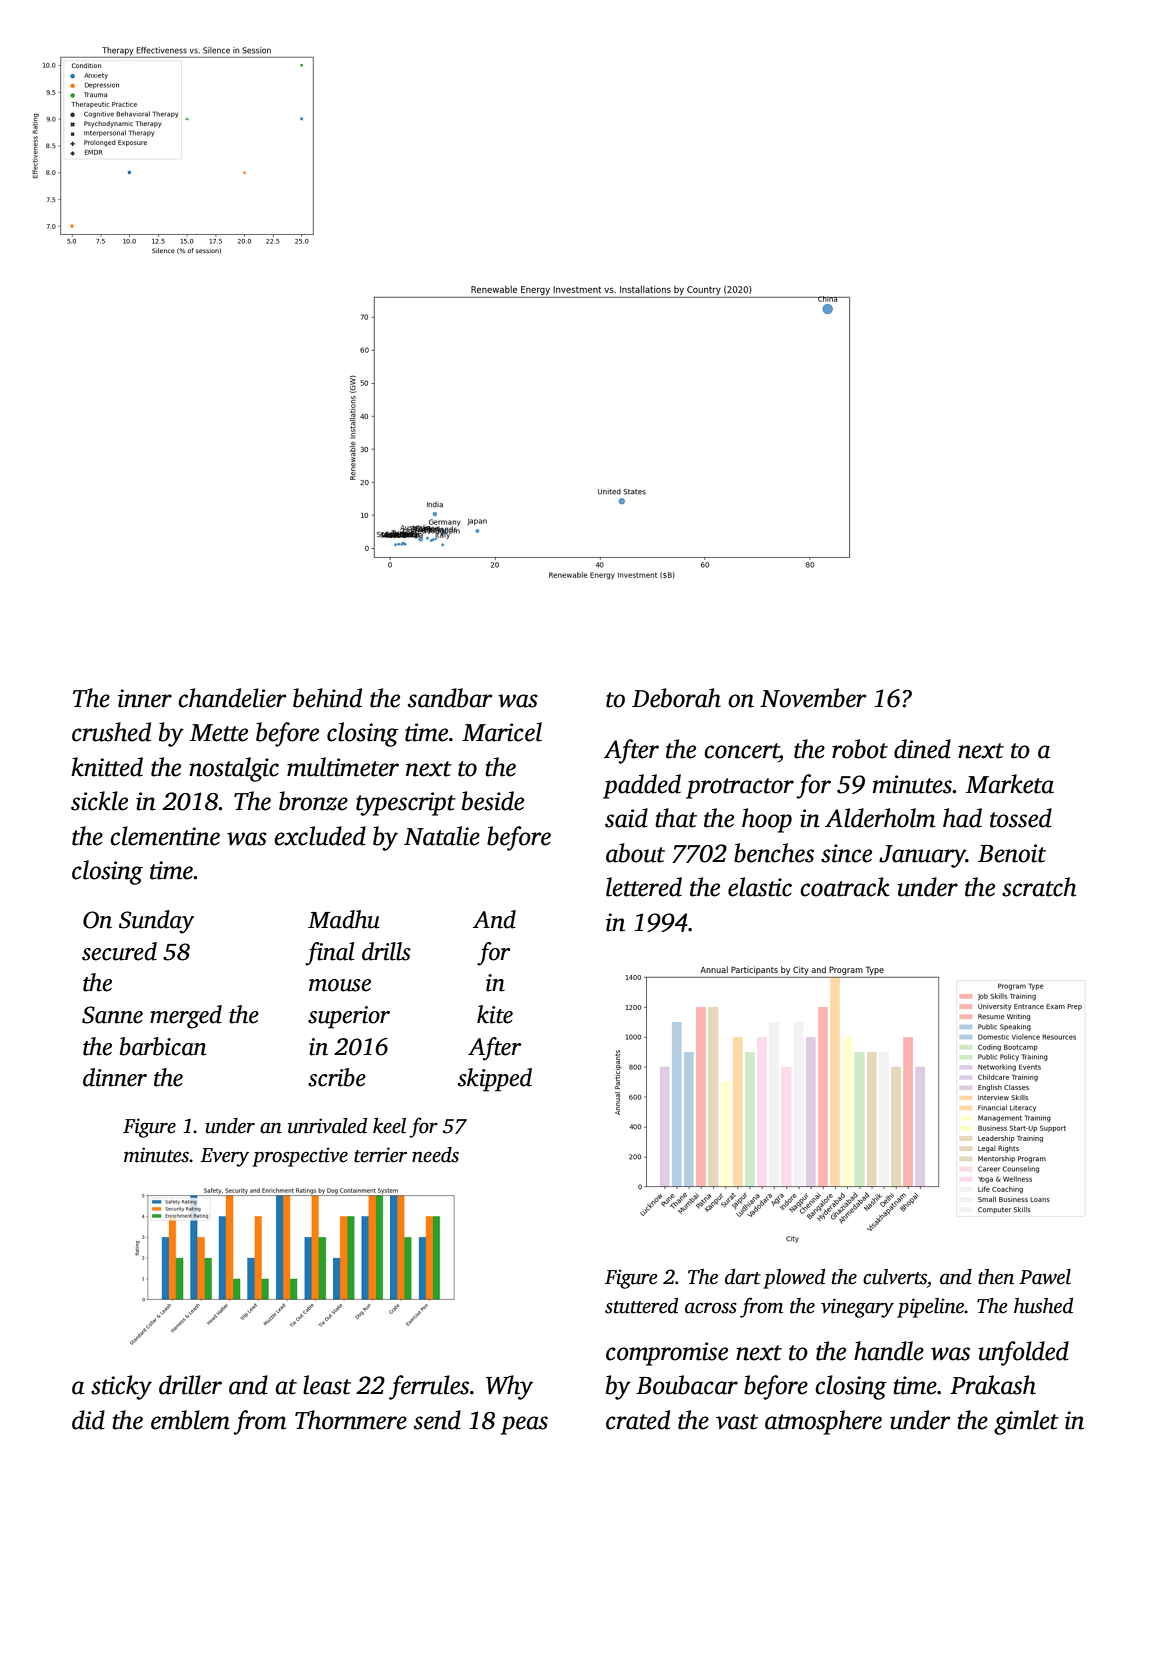  Describe the element at coordinates (922, 749) in the document. I see `dined` at that location.
